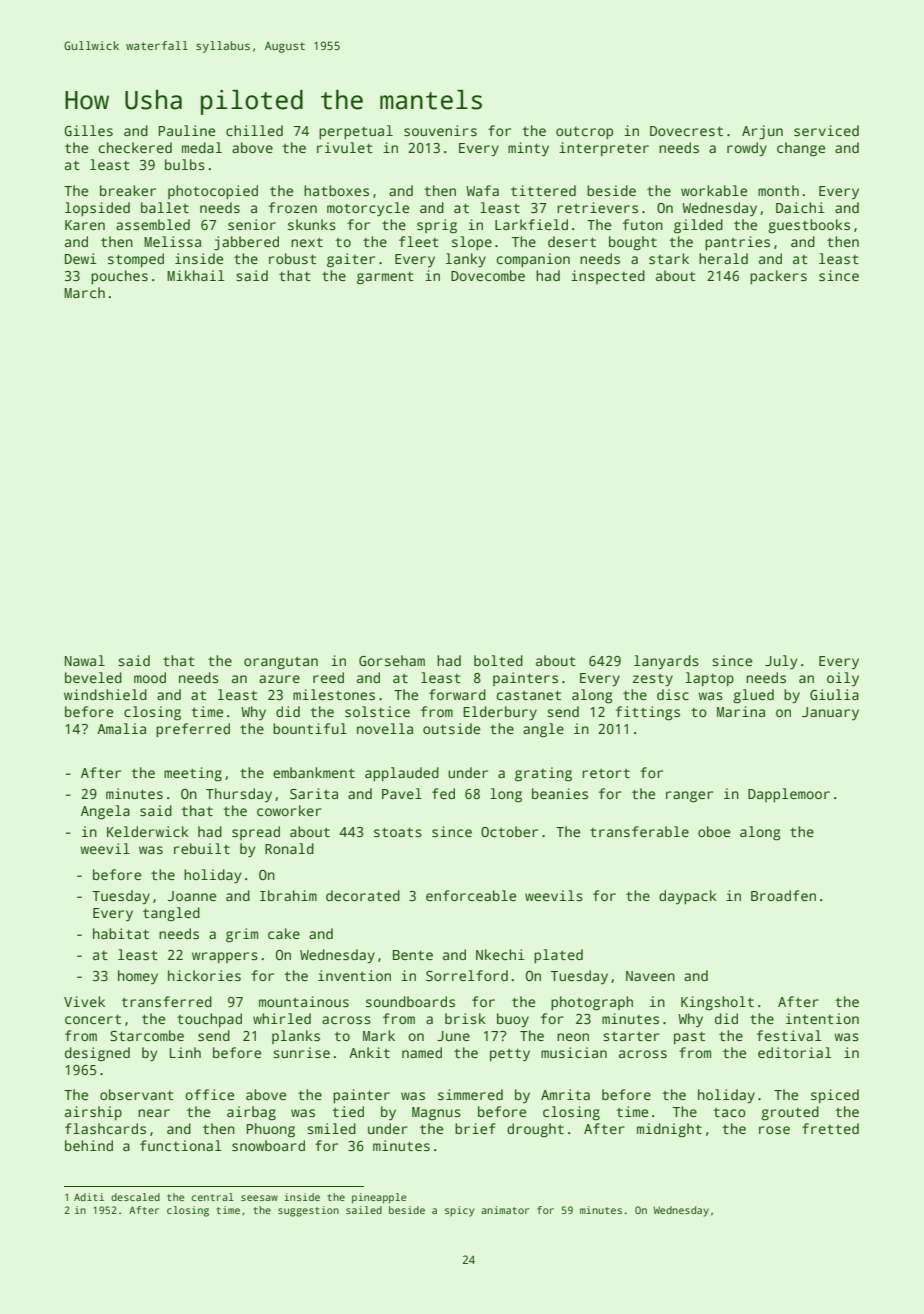 This page has width=924, height=1314. Describe the element at coordinates (85, 660) in the page. I see `Nawal` at that location.
